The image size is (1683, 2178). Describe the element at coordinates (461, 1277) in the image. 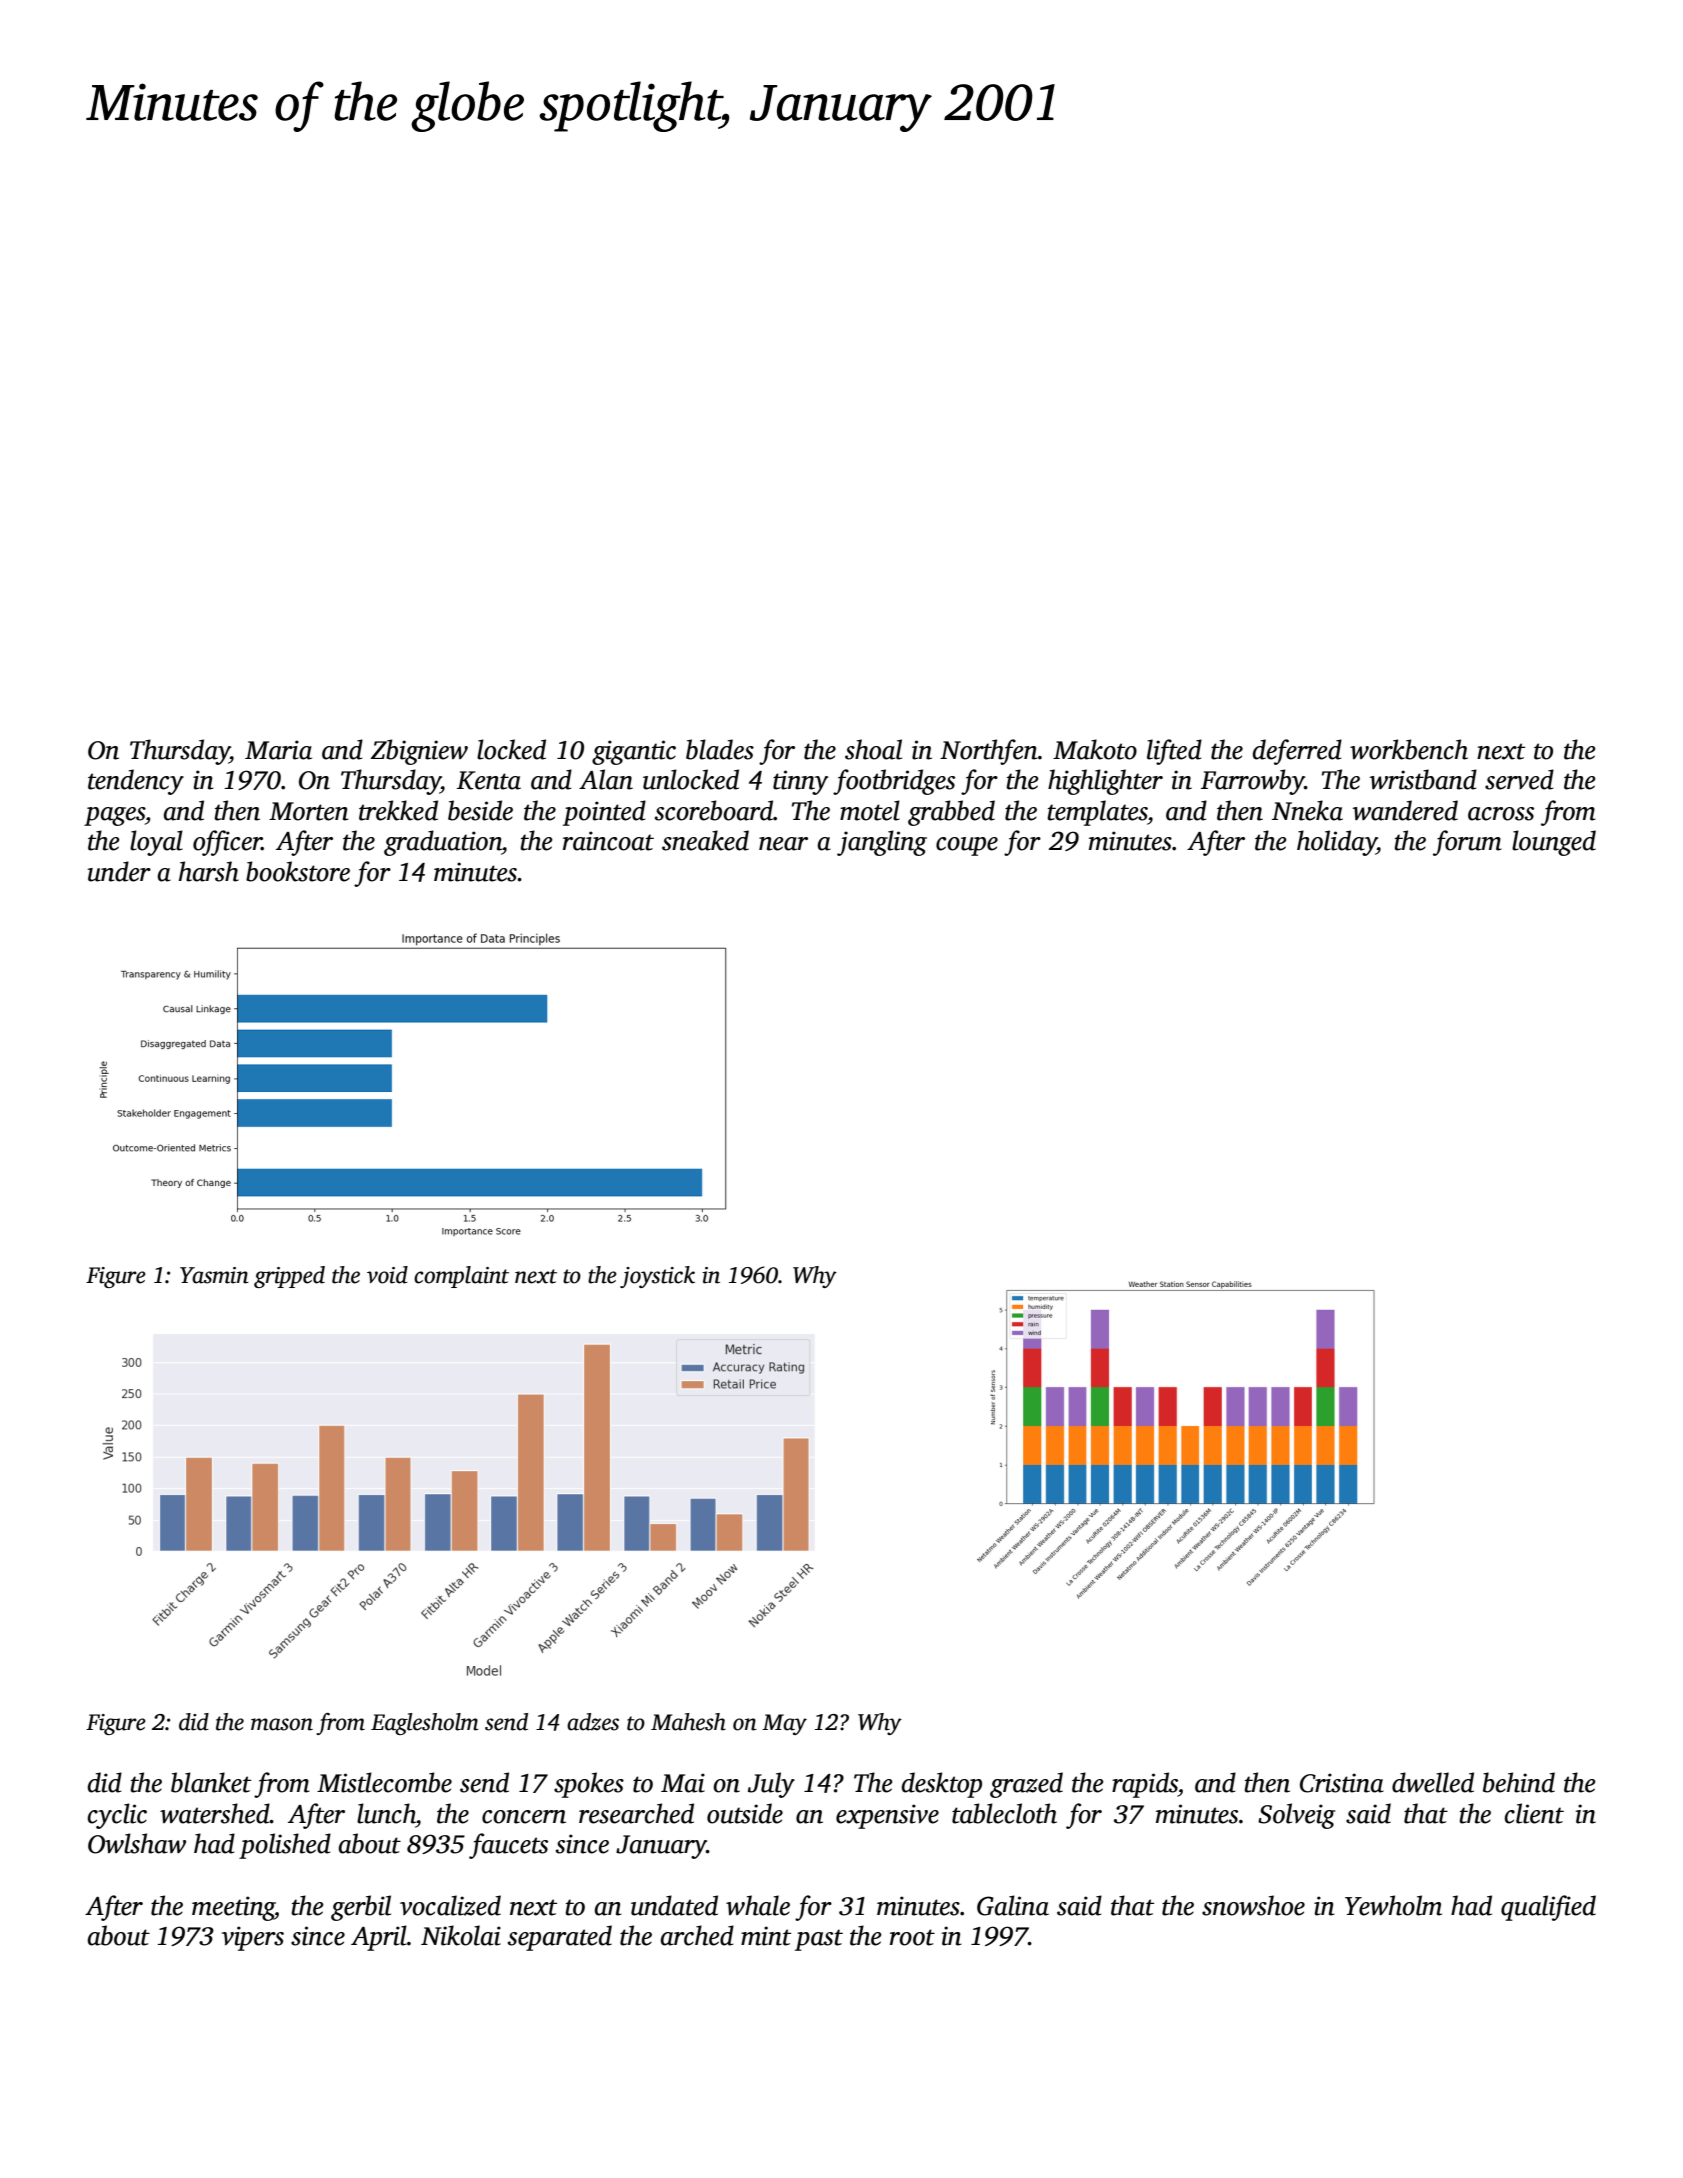

I see `complaint` at that location.
